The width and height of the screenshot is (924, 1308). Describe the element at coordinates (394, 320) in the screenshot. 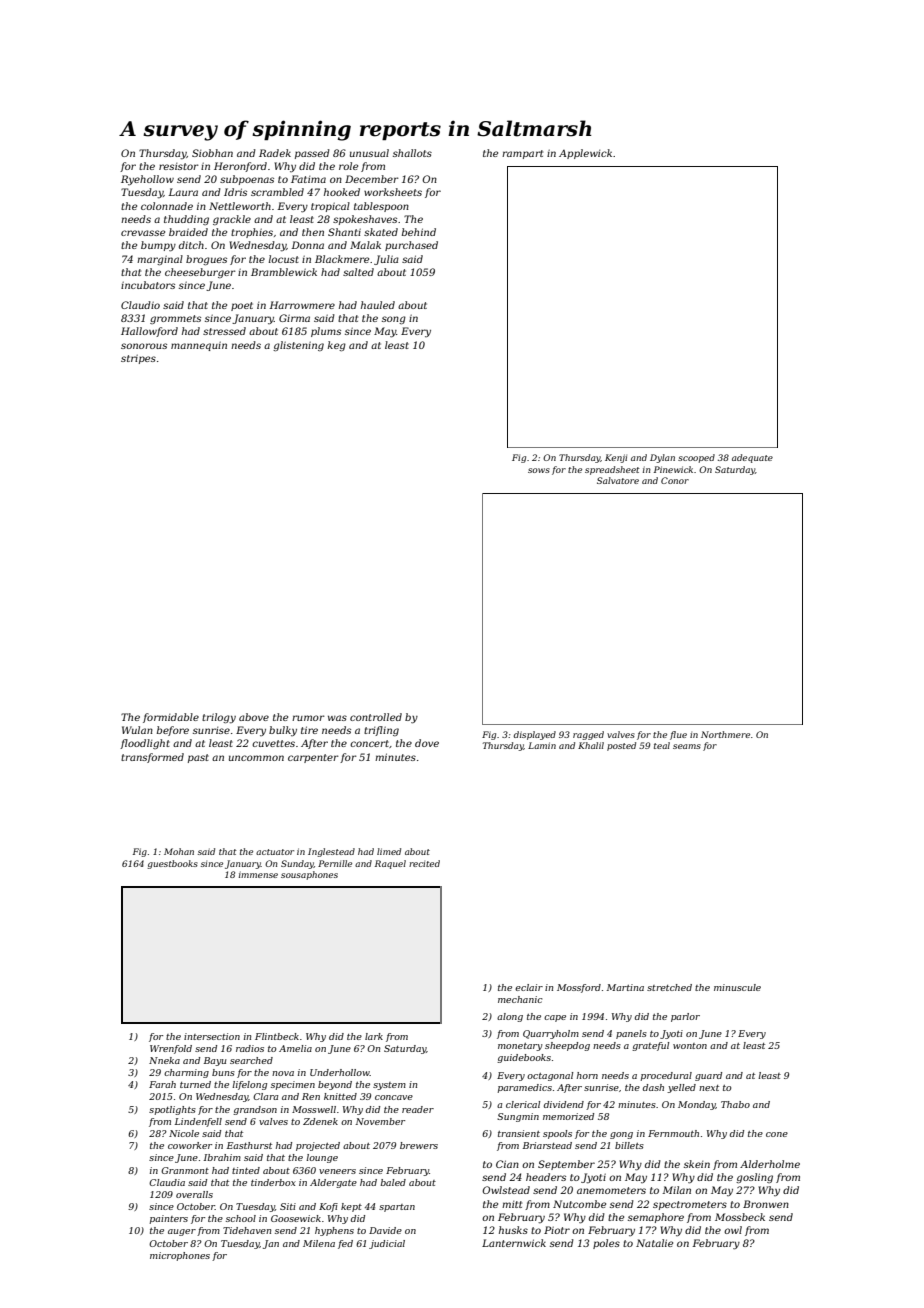

I see `song` at that location.
